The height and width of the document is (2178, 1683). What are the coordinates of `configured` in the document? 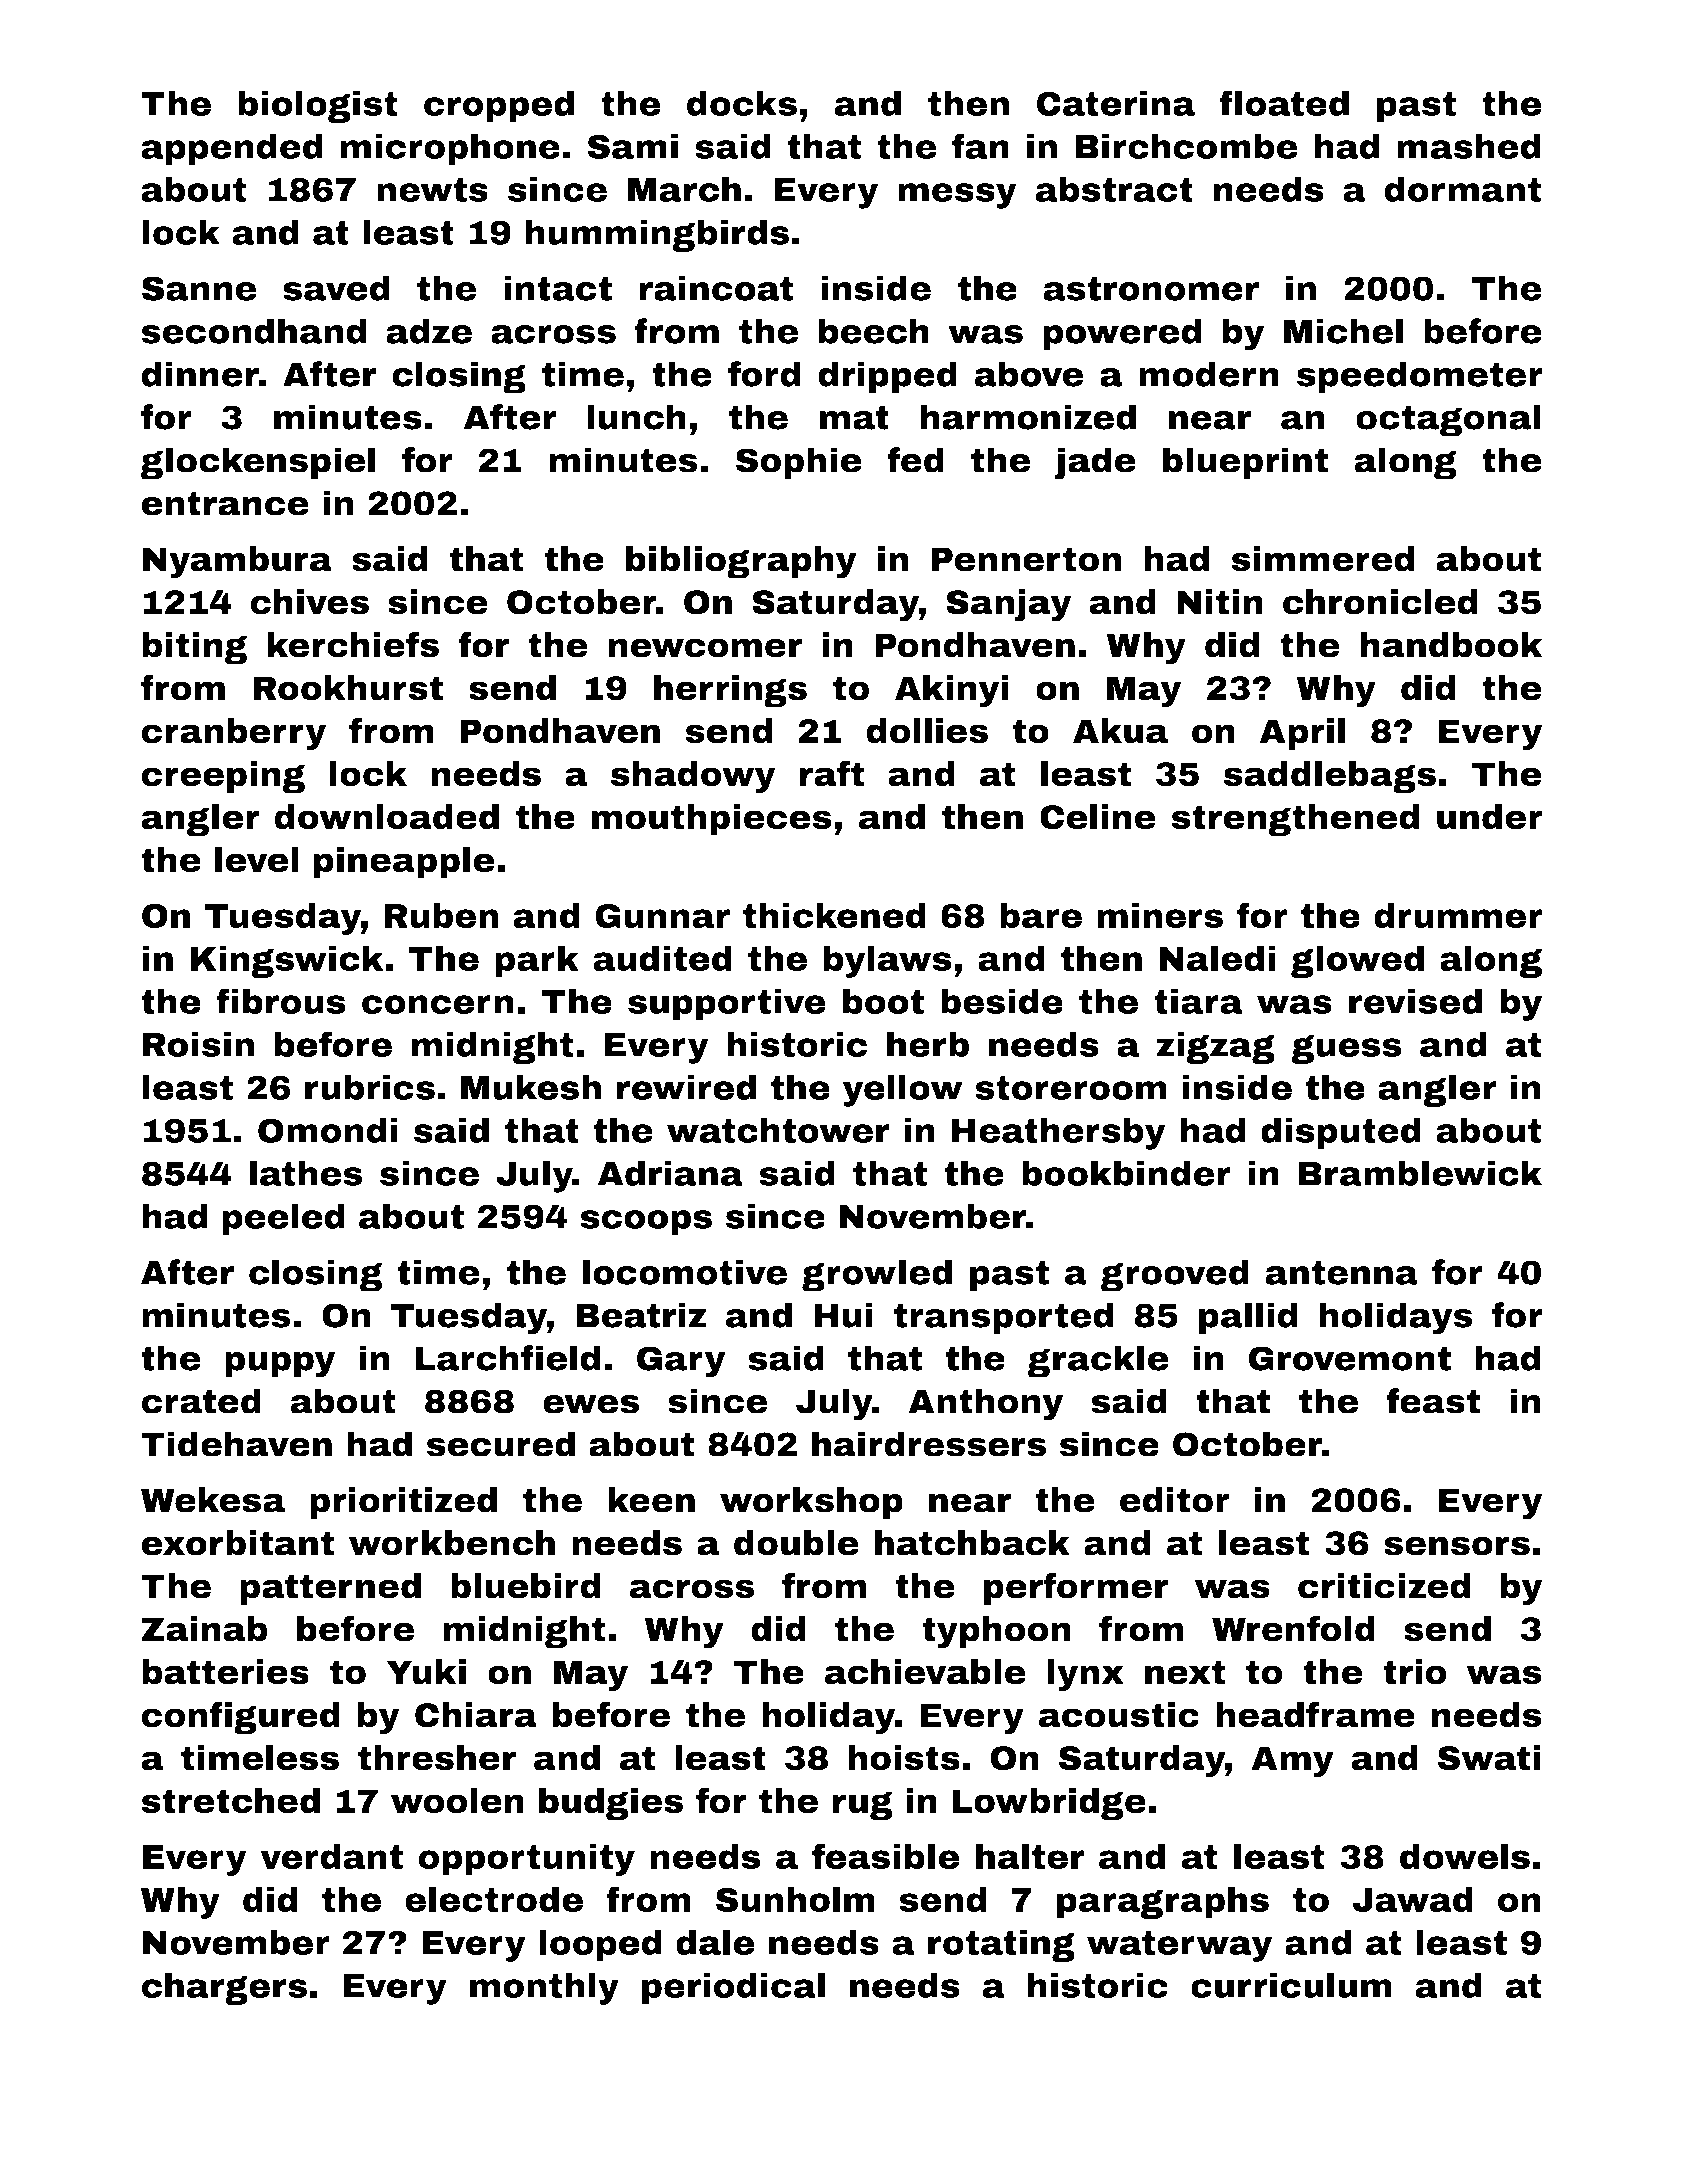 It's located at (241, 1717).
